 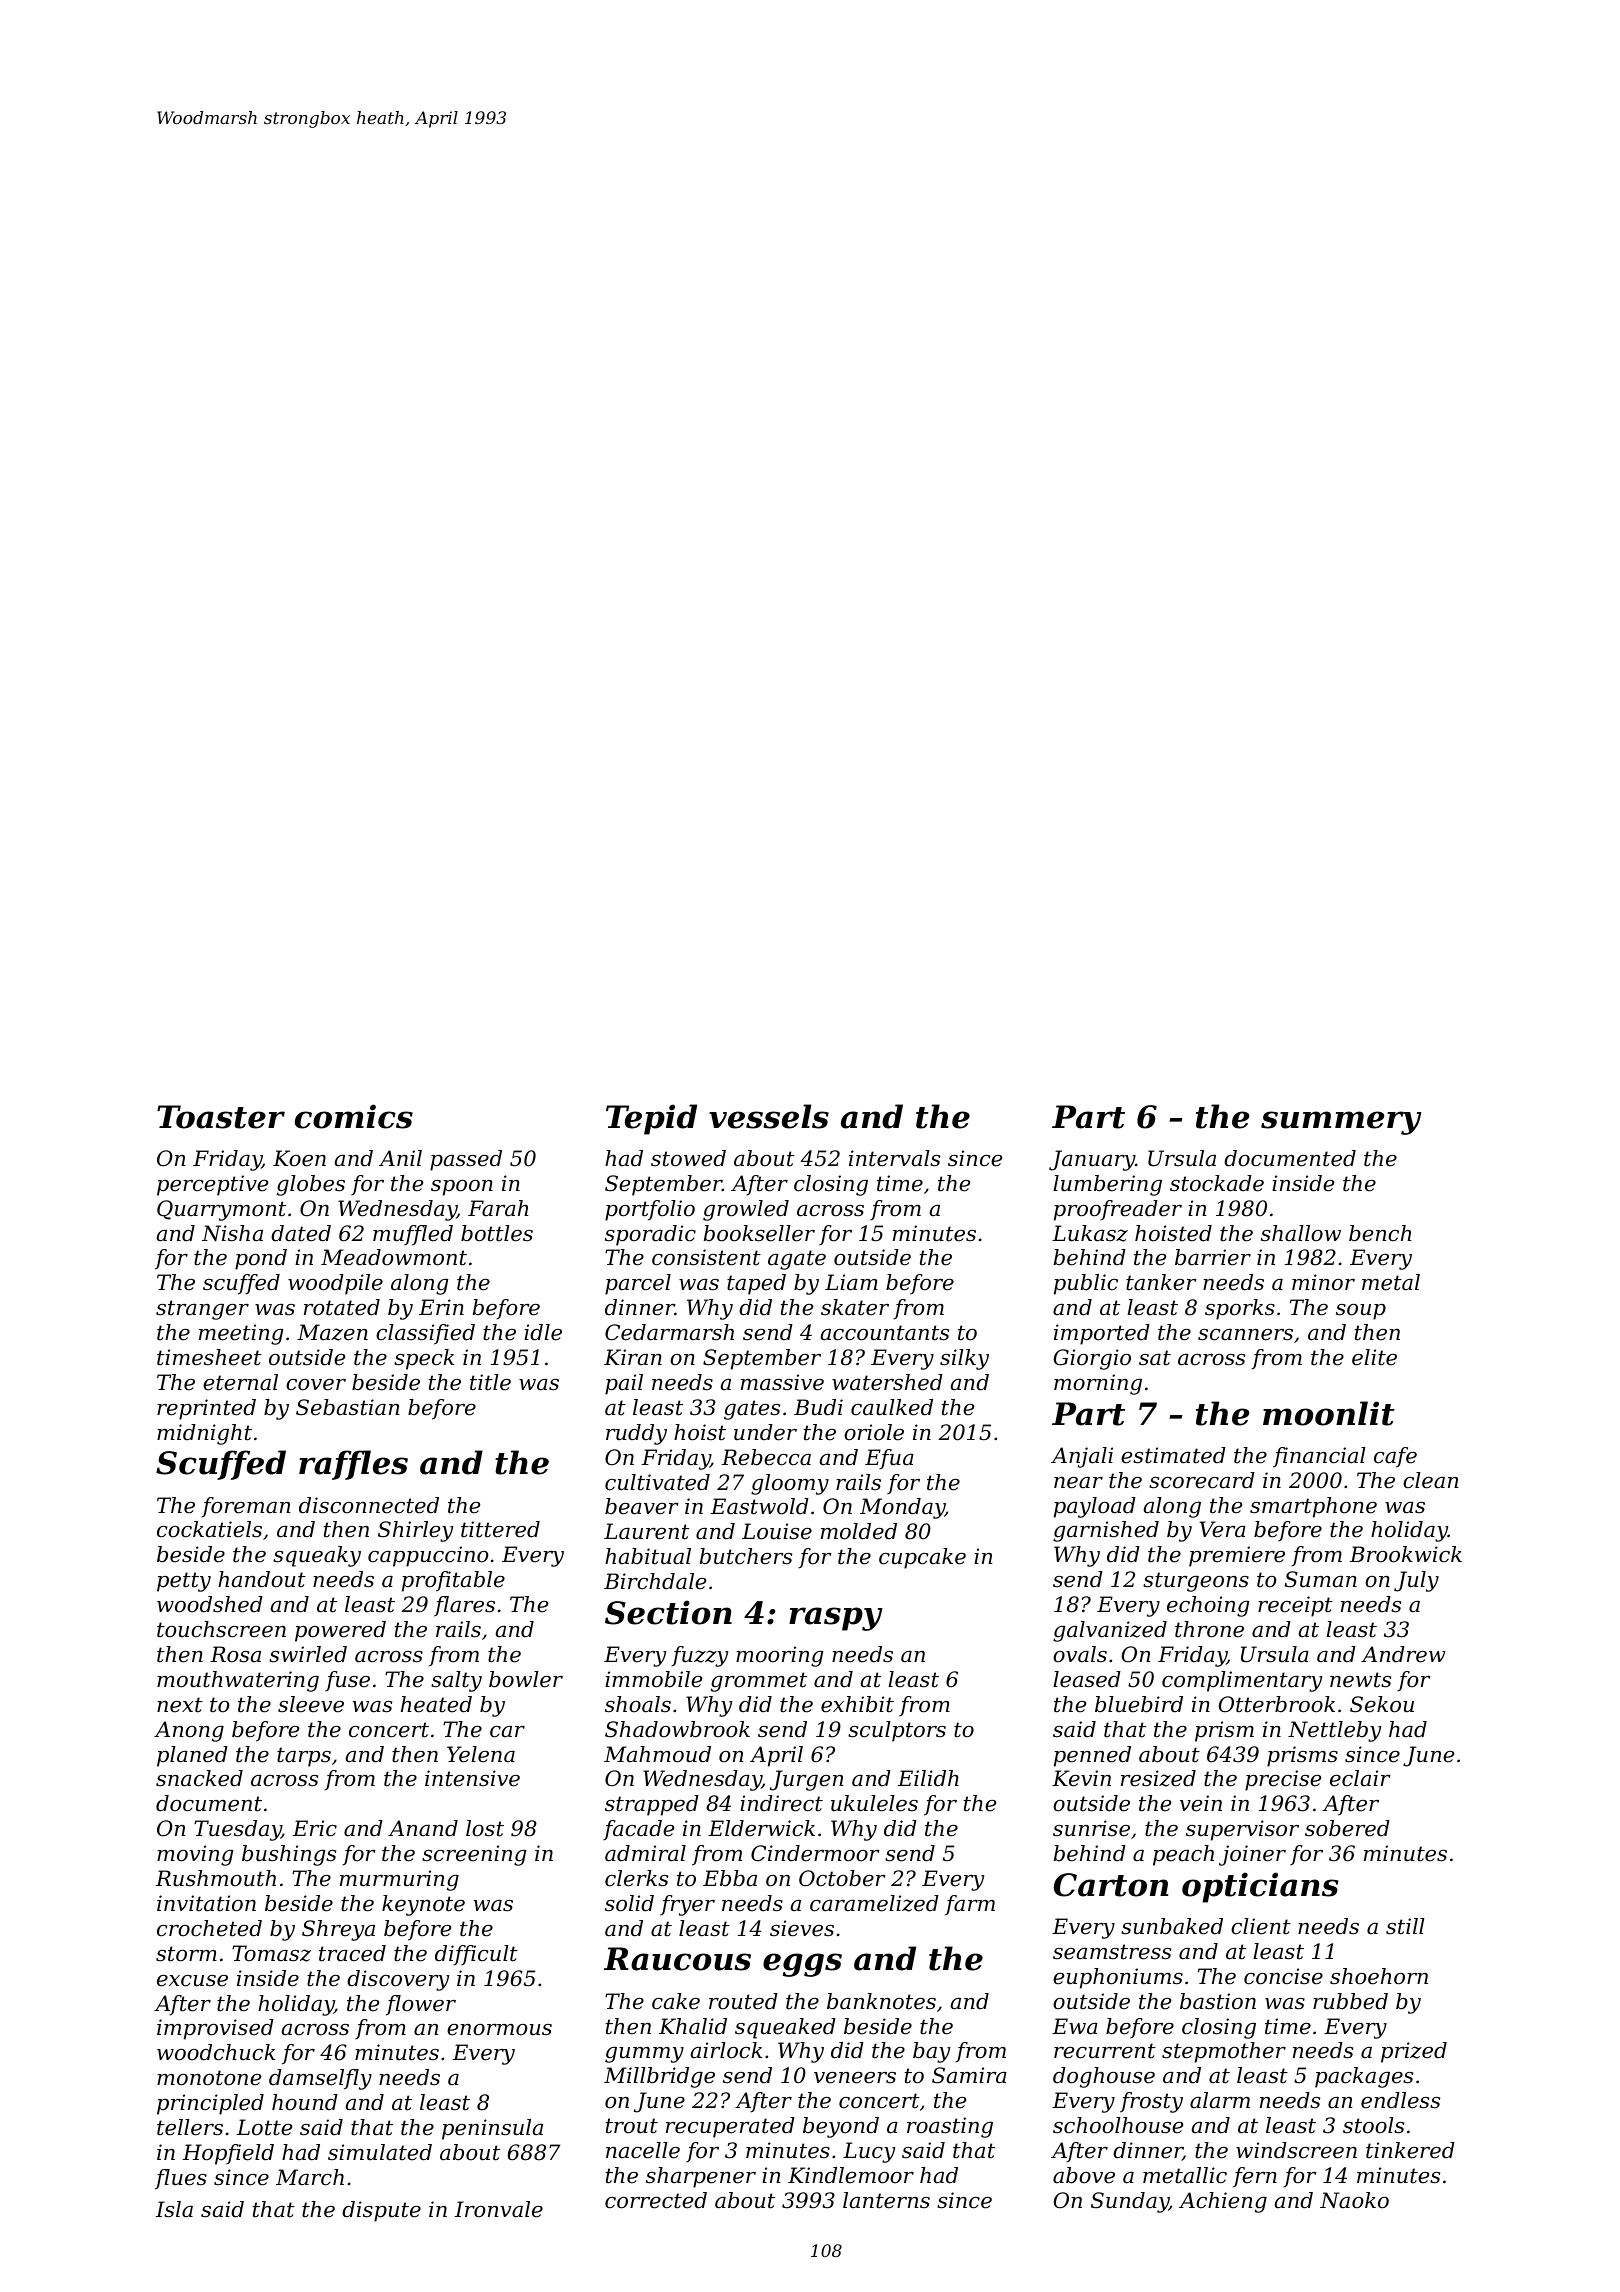 What do you see at coordinates (1321, 1579) in the screenshot?
I see `Suman` at bounding box center [1321, 1579].
